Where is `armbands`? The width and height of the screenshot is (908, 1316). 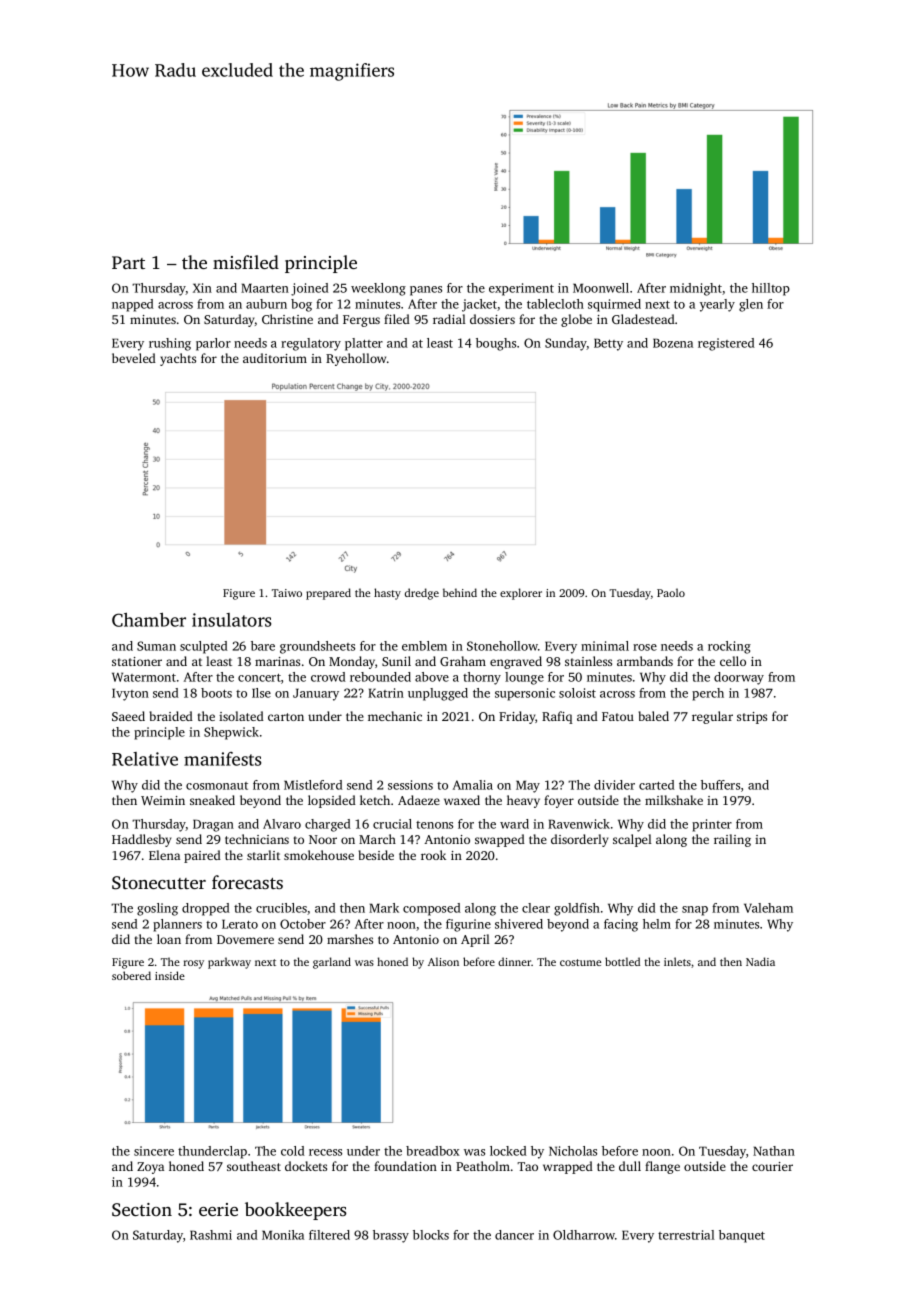
armbands is located at coordinates (645, 661).
